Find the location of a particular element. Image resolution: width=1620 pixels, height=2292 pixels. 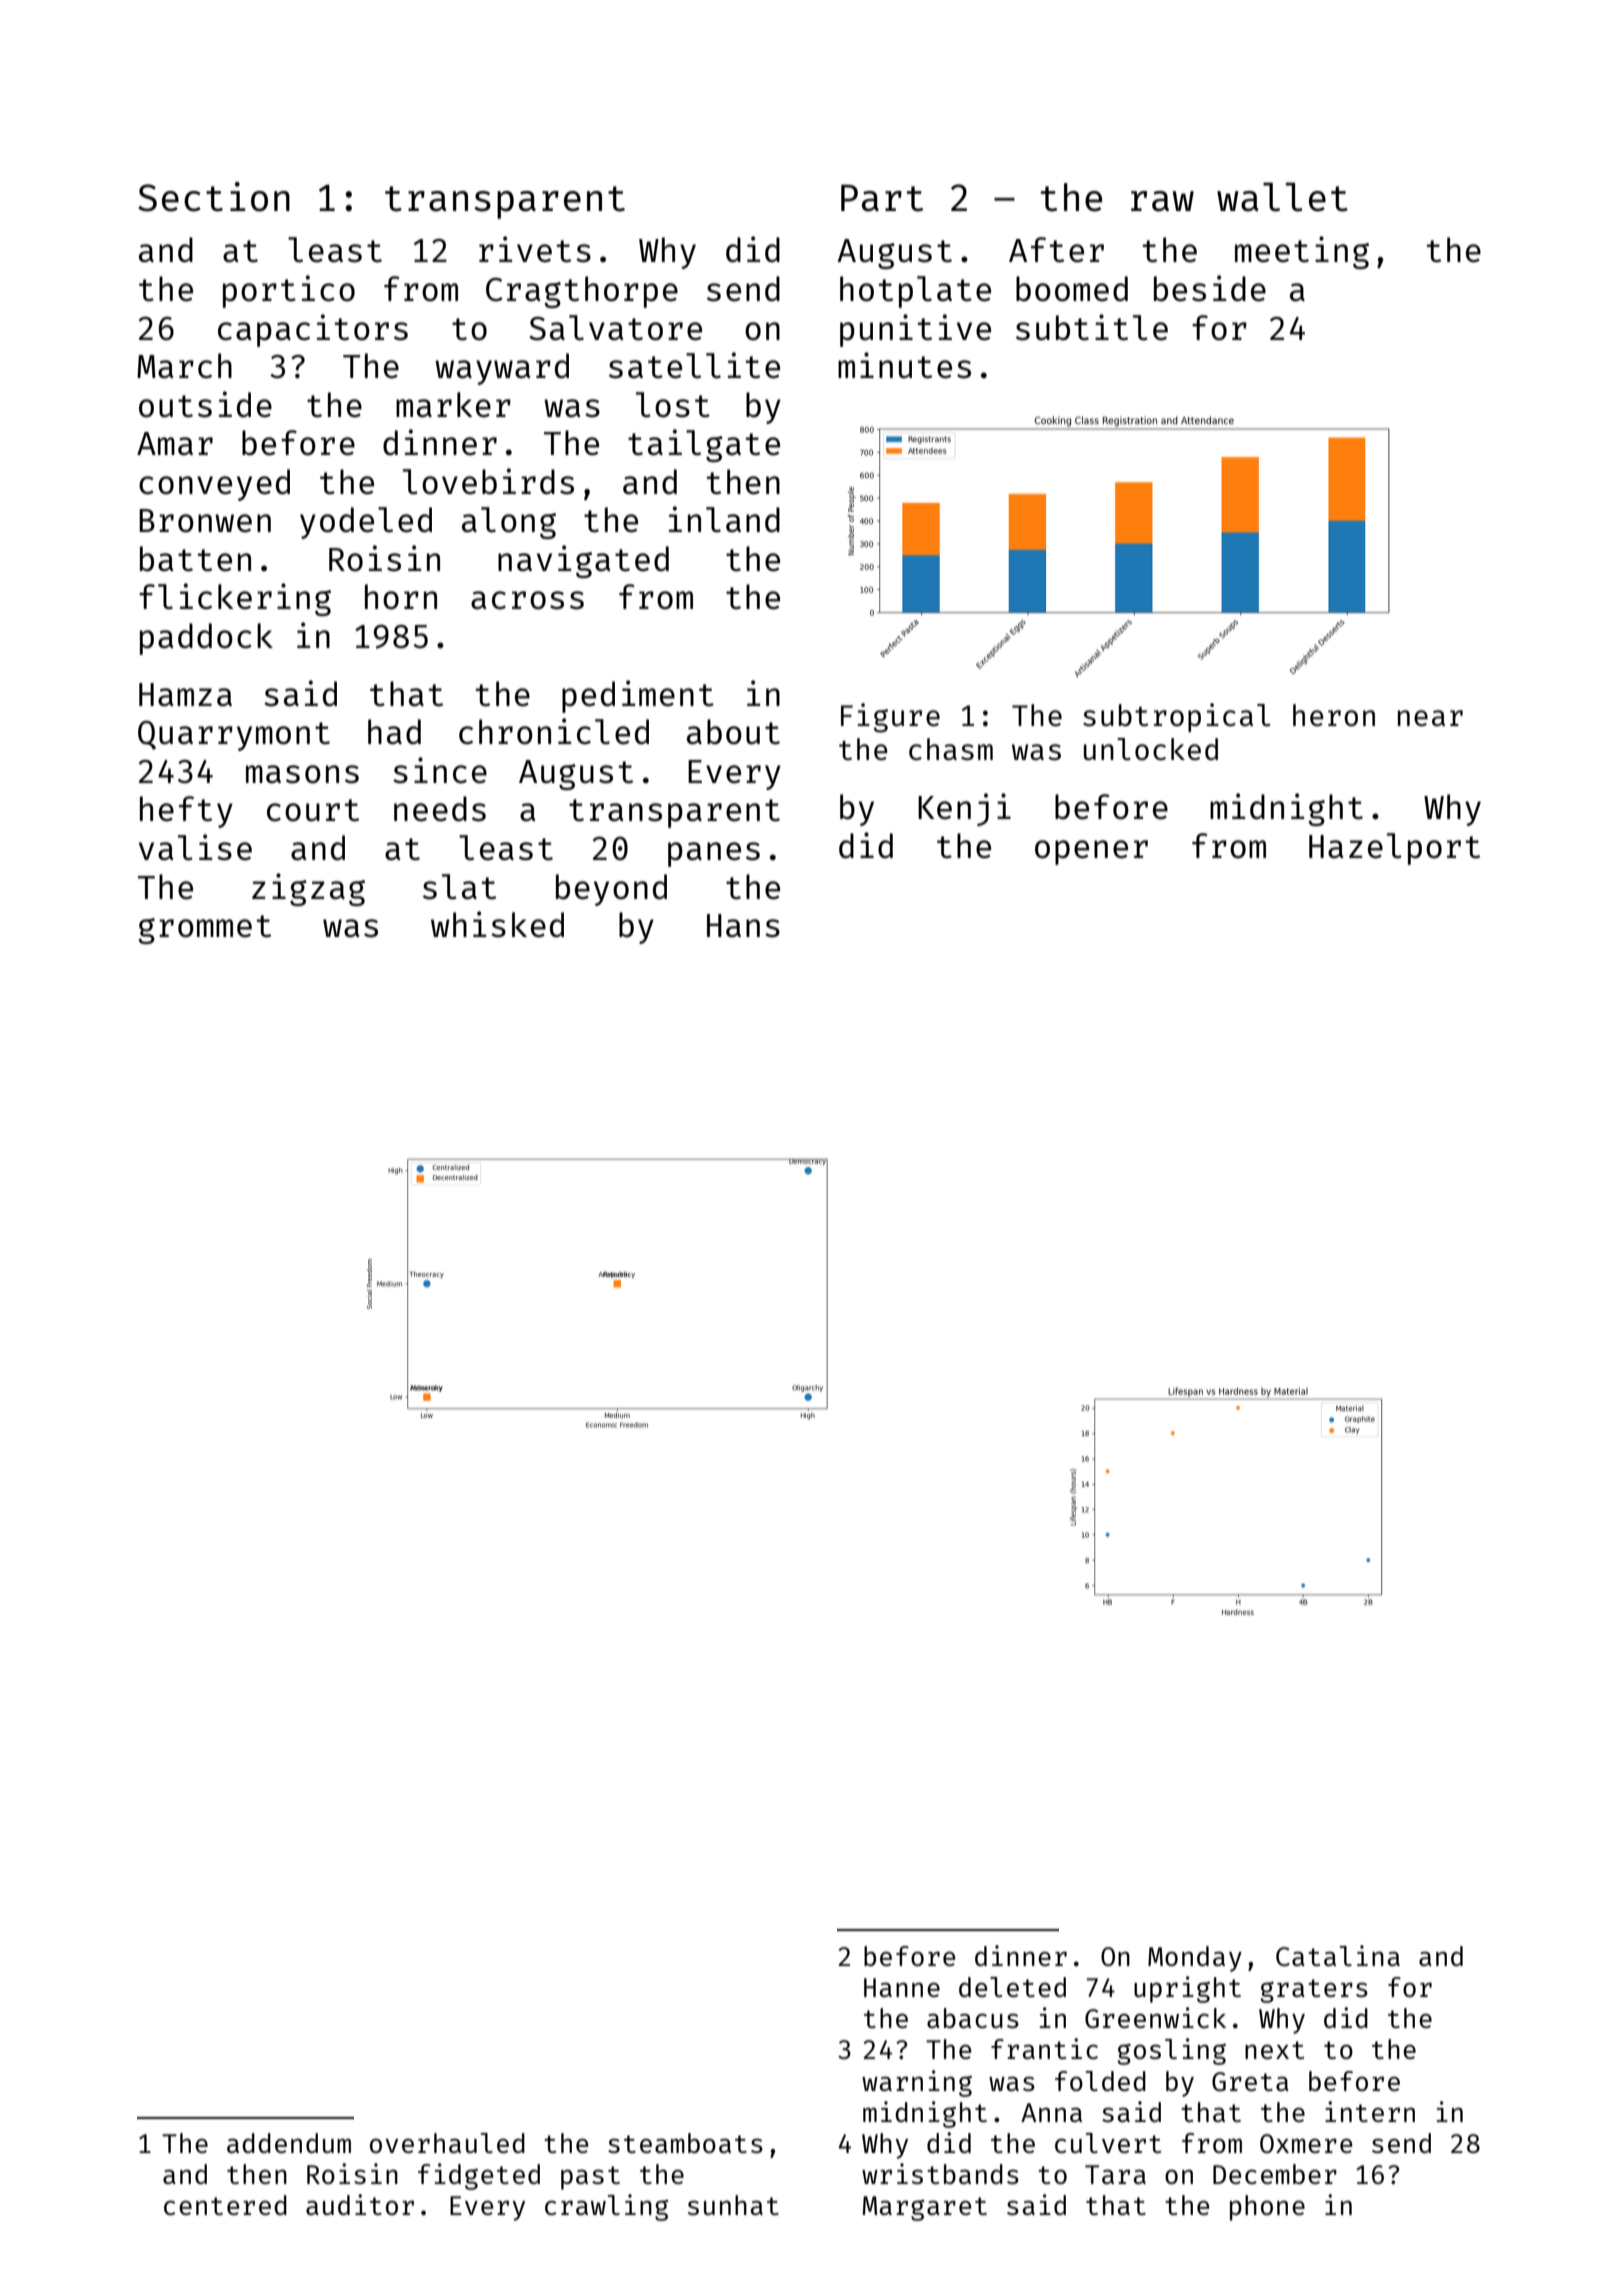

zigzag is located at coordinates (308, 889).
